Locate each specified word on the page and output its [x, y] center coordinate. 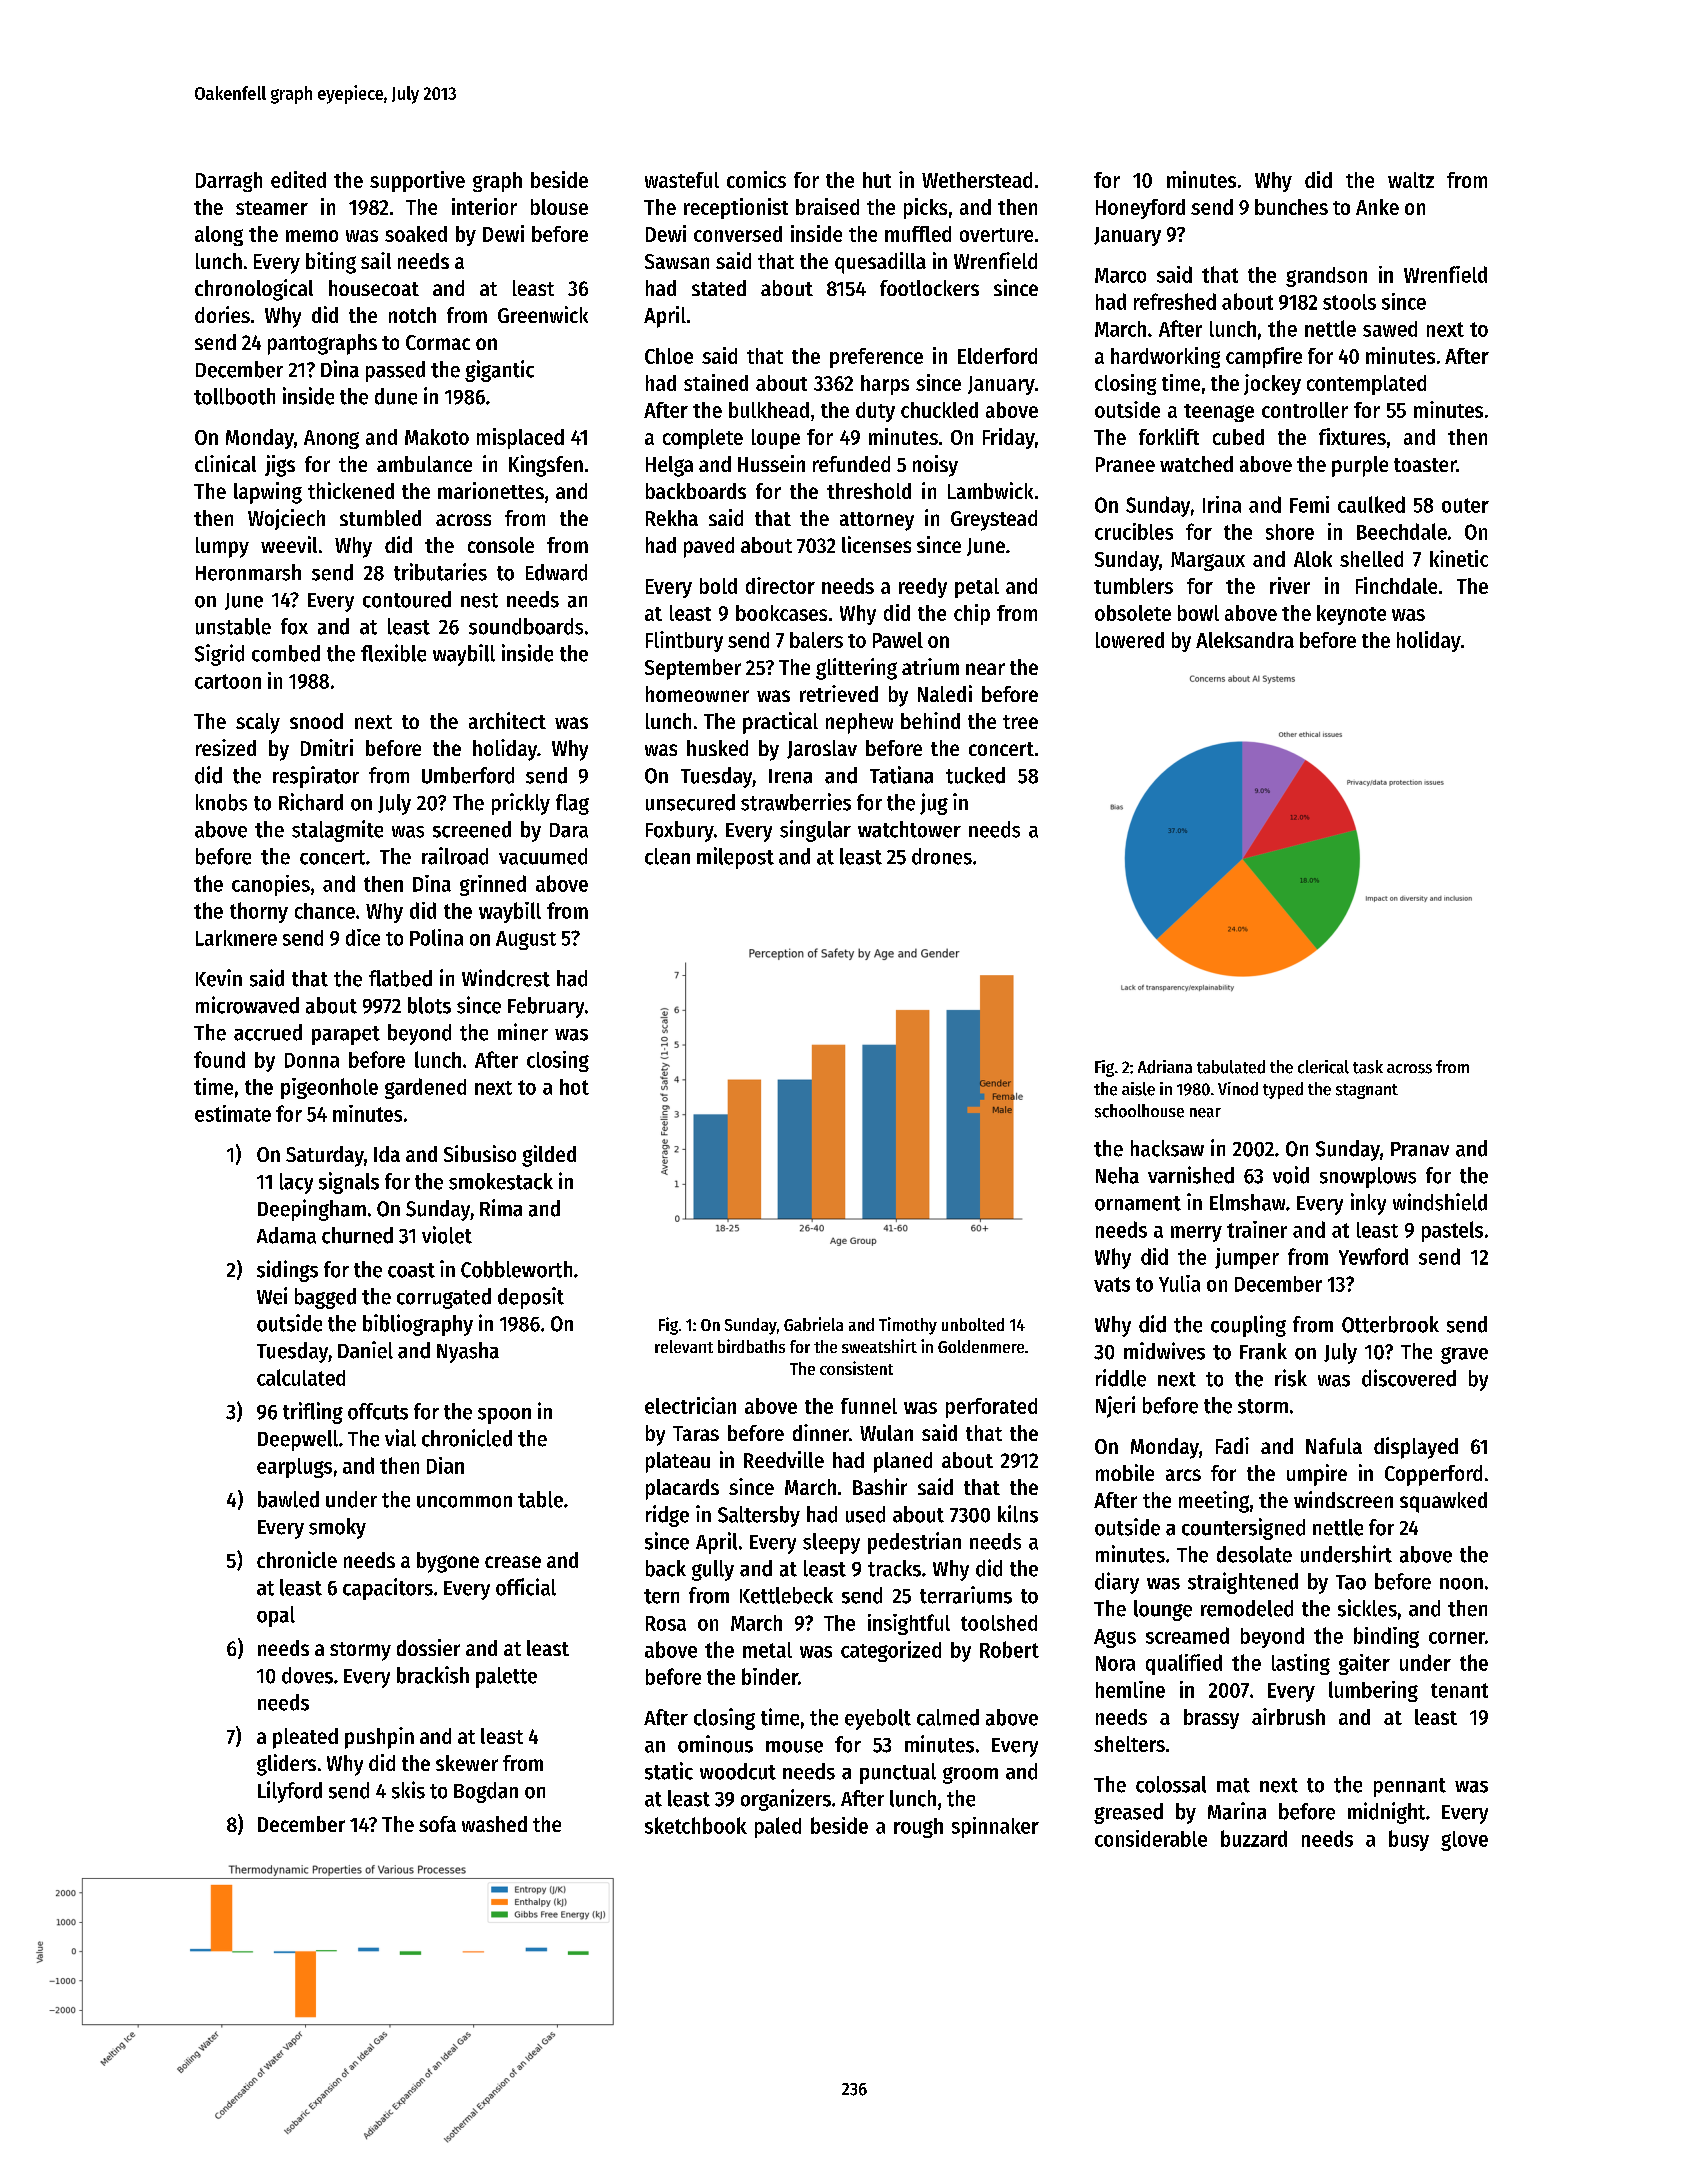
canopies [271, 885]
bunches [1291, 207]
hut [877, 180]
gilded [549, 1156]
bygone [448, 1562]
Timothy [908, 1326]
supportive [417, 181]
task [1368, 1067]
